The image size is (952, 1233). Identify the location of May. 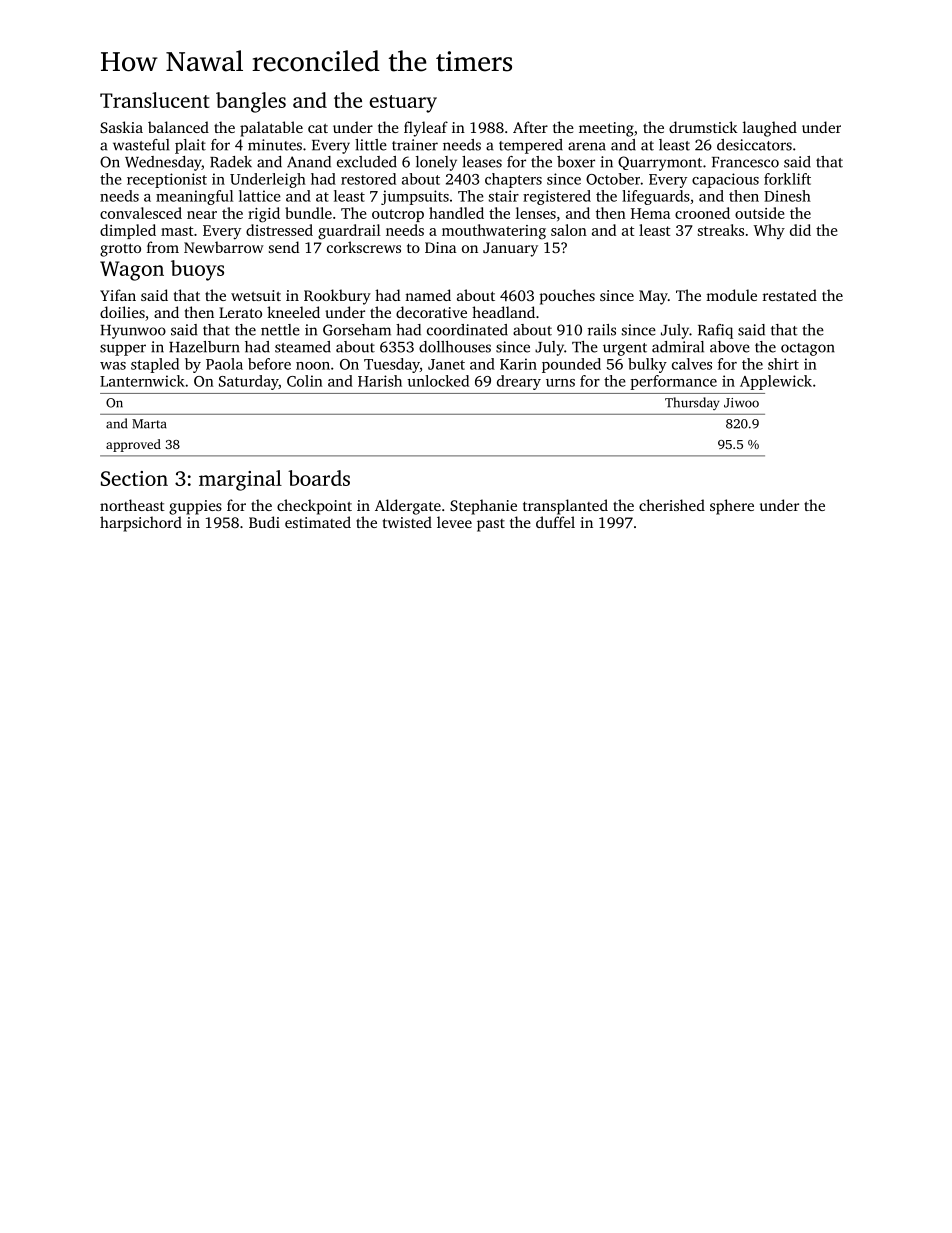
(653, 297).
